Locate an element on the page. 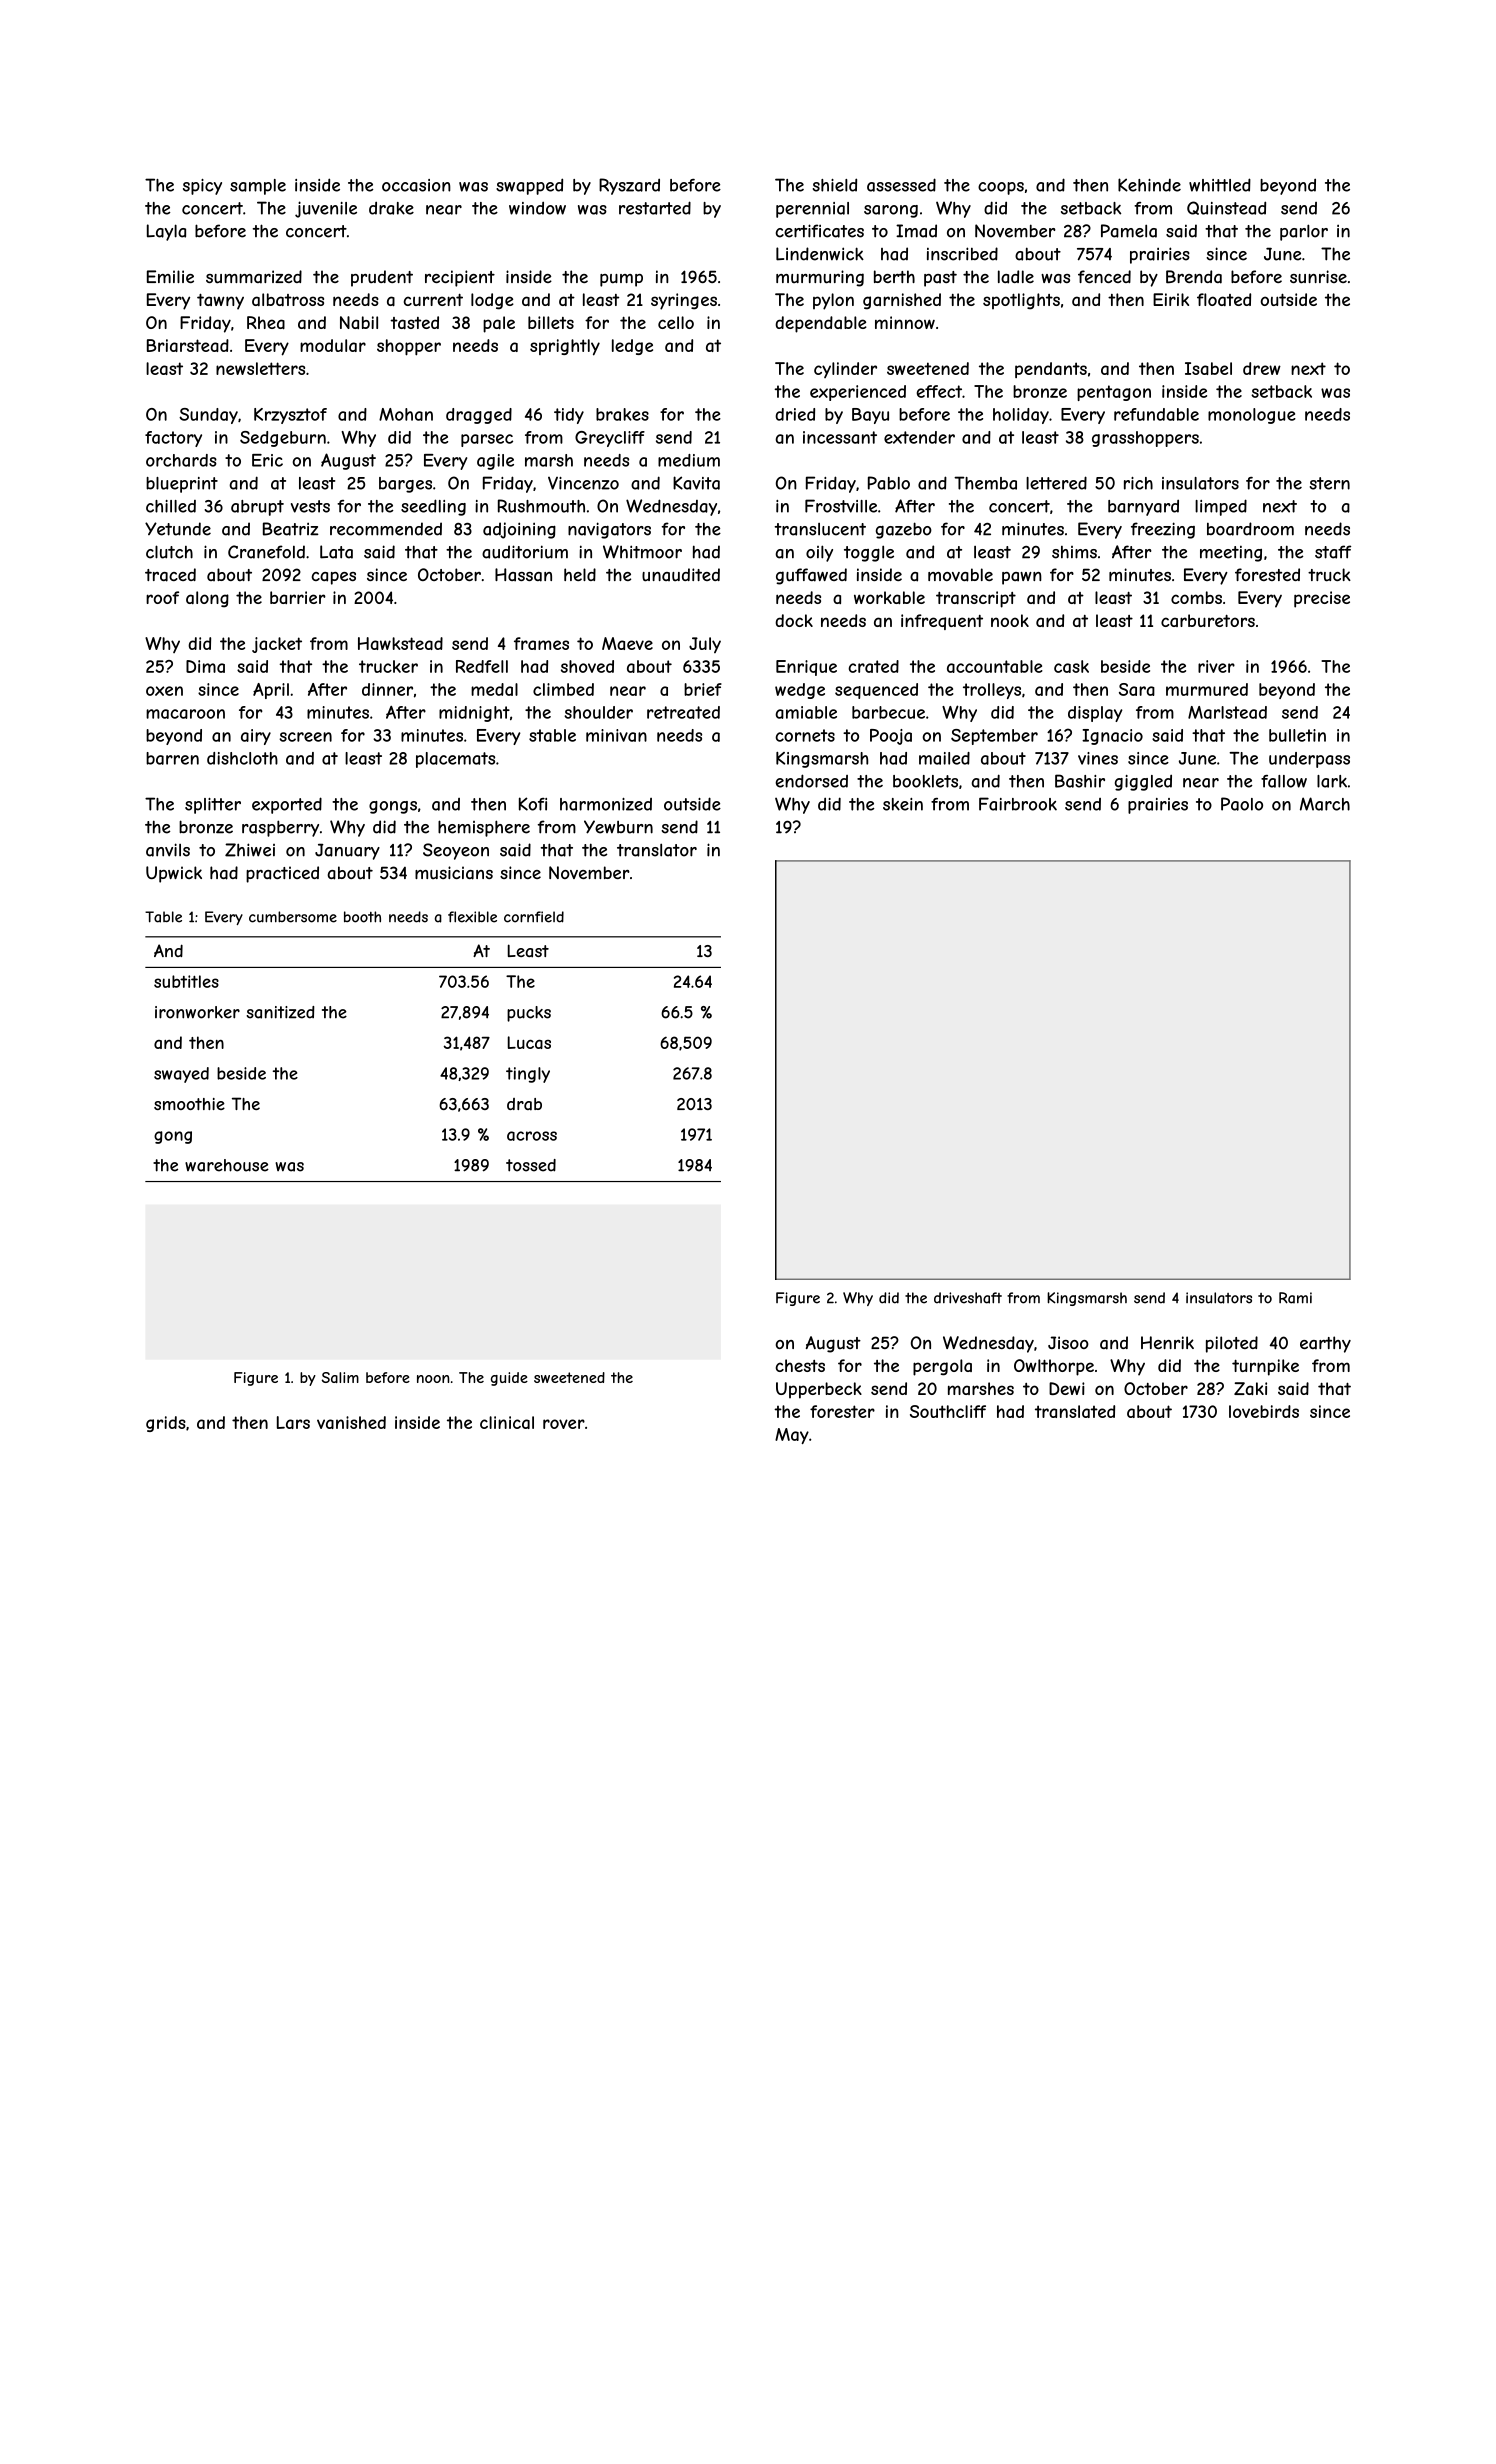 The height and width of the page is (2464, 1496). factory is located at coordinates (173, 439).
